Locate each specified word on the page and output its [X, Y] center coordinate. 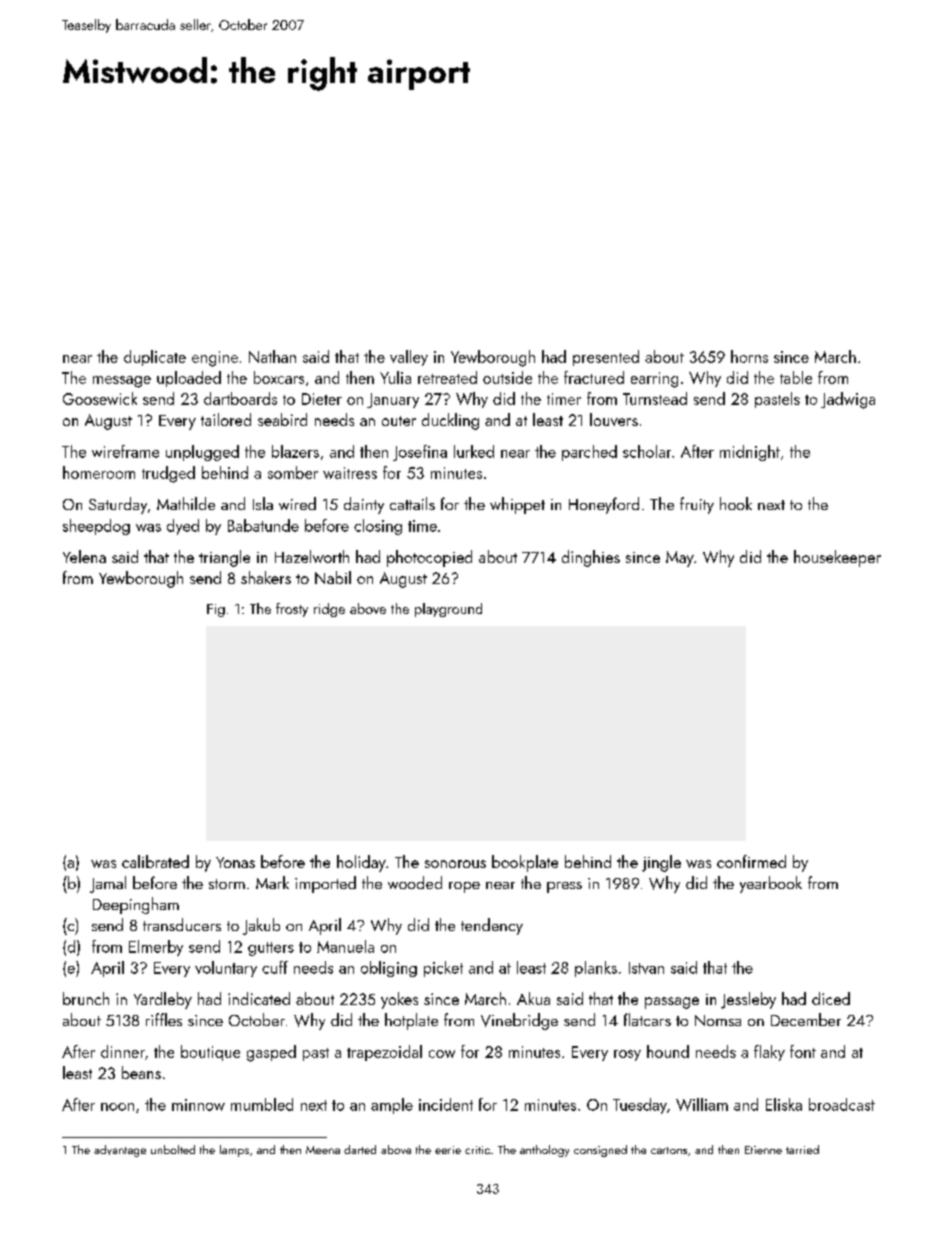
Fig [216, 610]
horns [749, 356]
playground [448, 610]
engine [215, 359]
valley [409, 358]
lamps [234, 1151]
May [680, 559]
